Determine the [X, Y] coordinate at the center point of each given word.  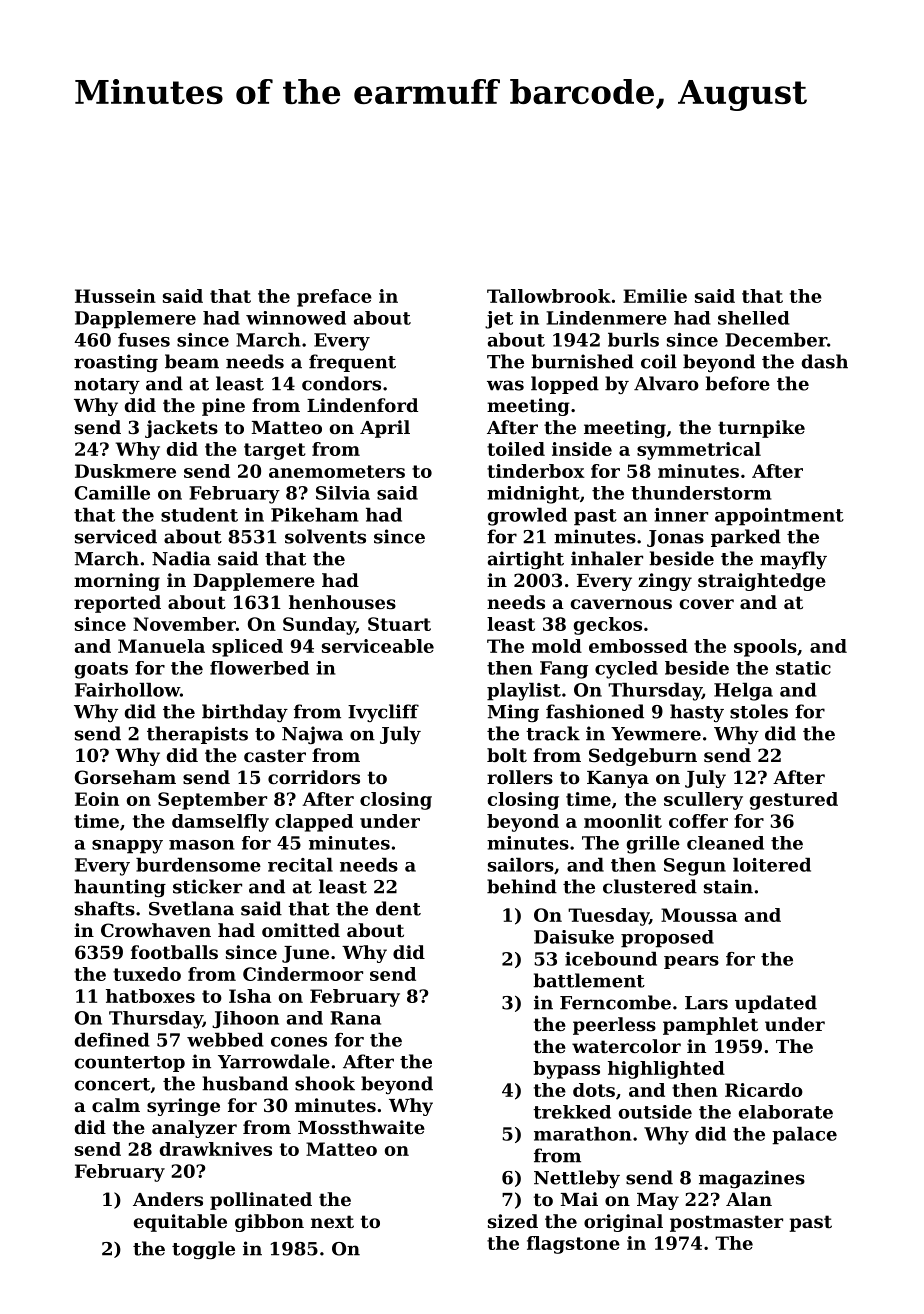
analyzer [194, 1129]
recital [300, 865]
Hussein [115, 296]
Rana [355, 1018]
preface [334, 298]
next [332, 1221]
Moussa [699, 915]
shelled [754, 318]
